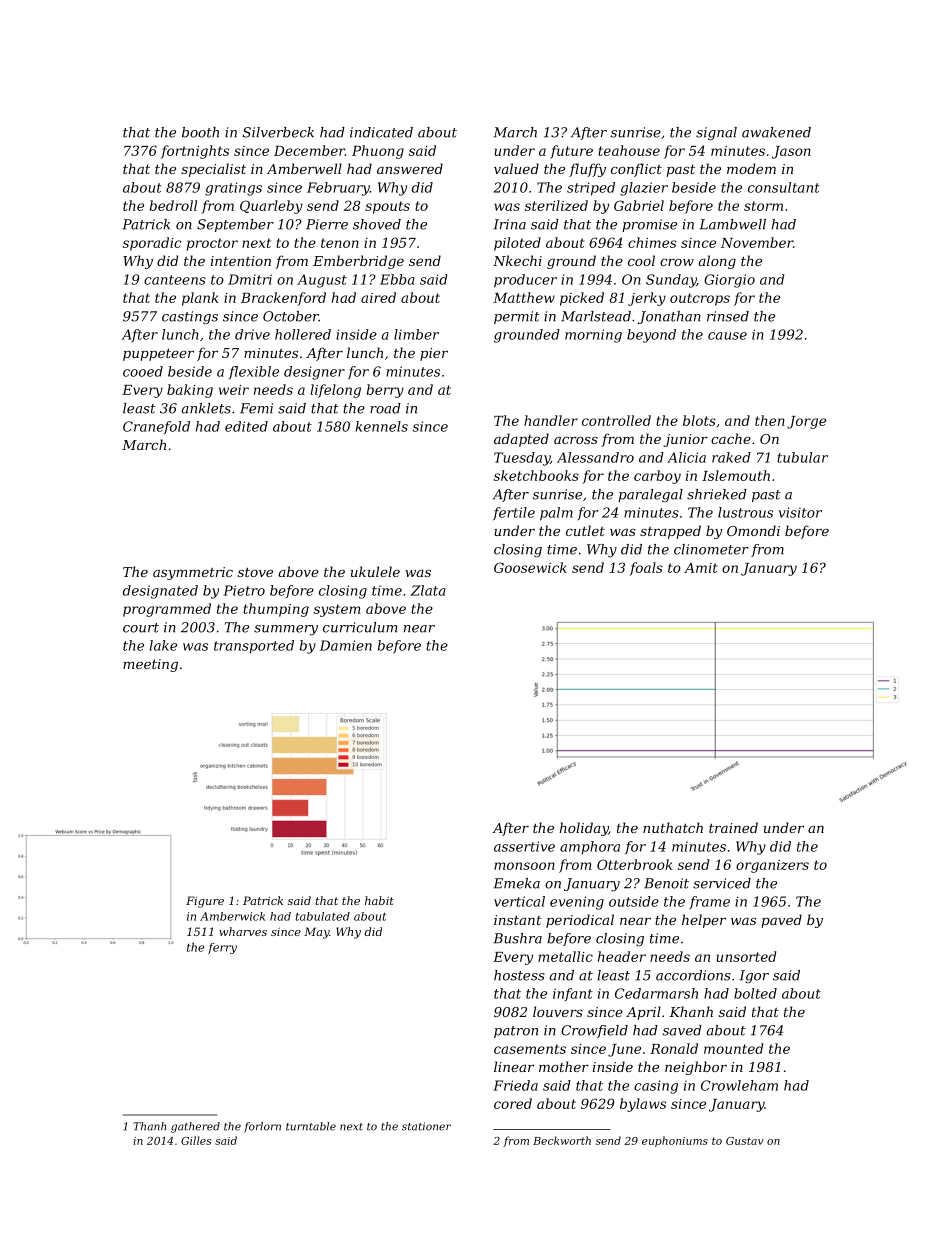  Describe the element at coordinates (152, 244) in the screenshot. I see `sporadic` at that location.
